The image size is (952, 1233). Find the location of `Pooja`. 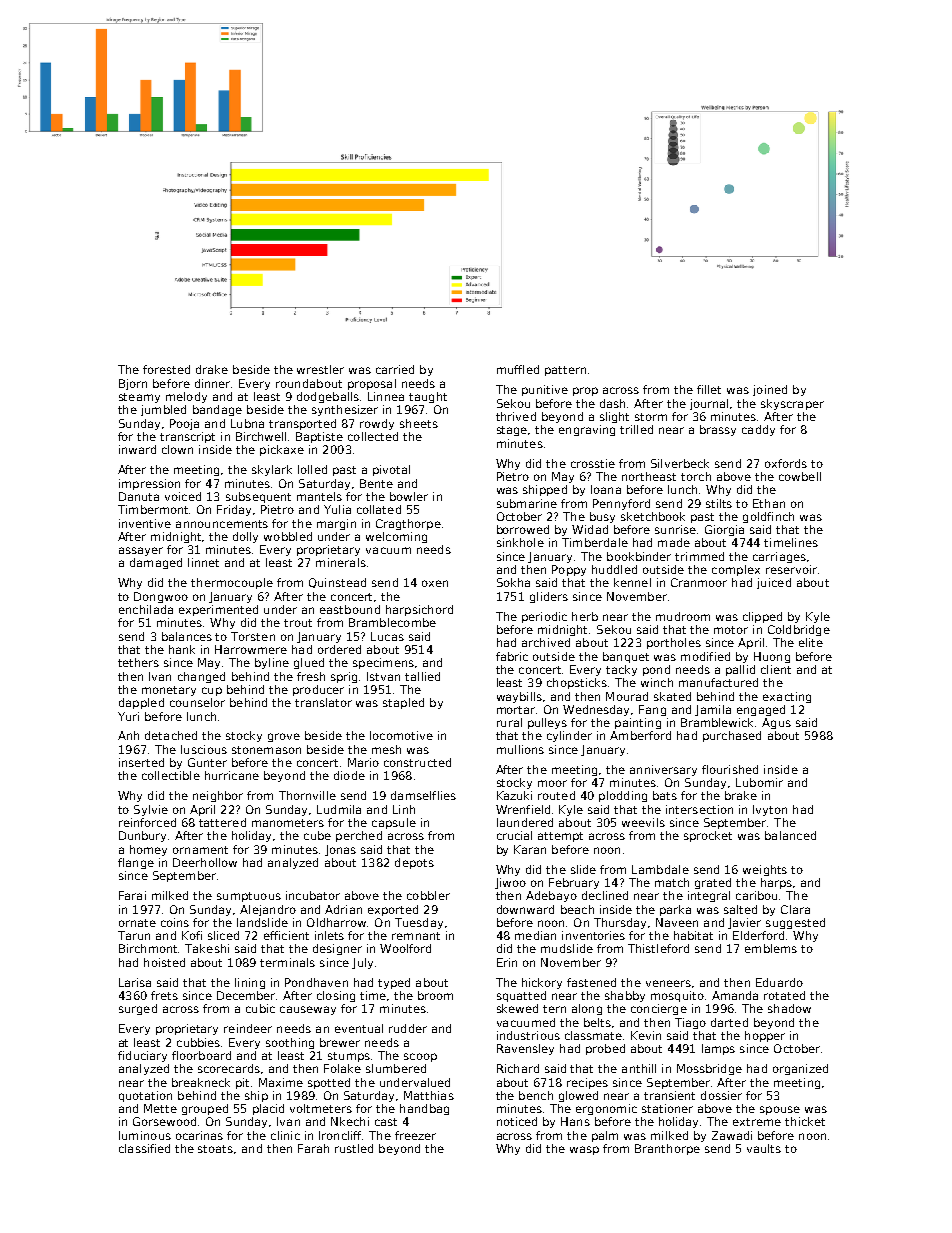

Pooja is located at coordinates (184, 424).
